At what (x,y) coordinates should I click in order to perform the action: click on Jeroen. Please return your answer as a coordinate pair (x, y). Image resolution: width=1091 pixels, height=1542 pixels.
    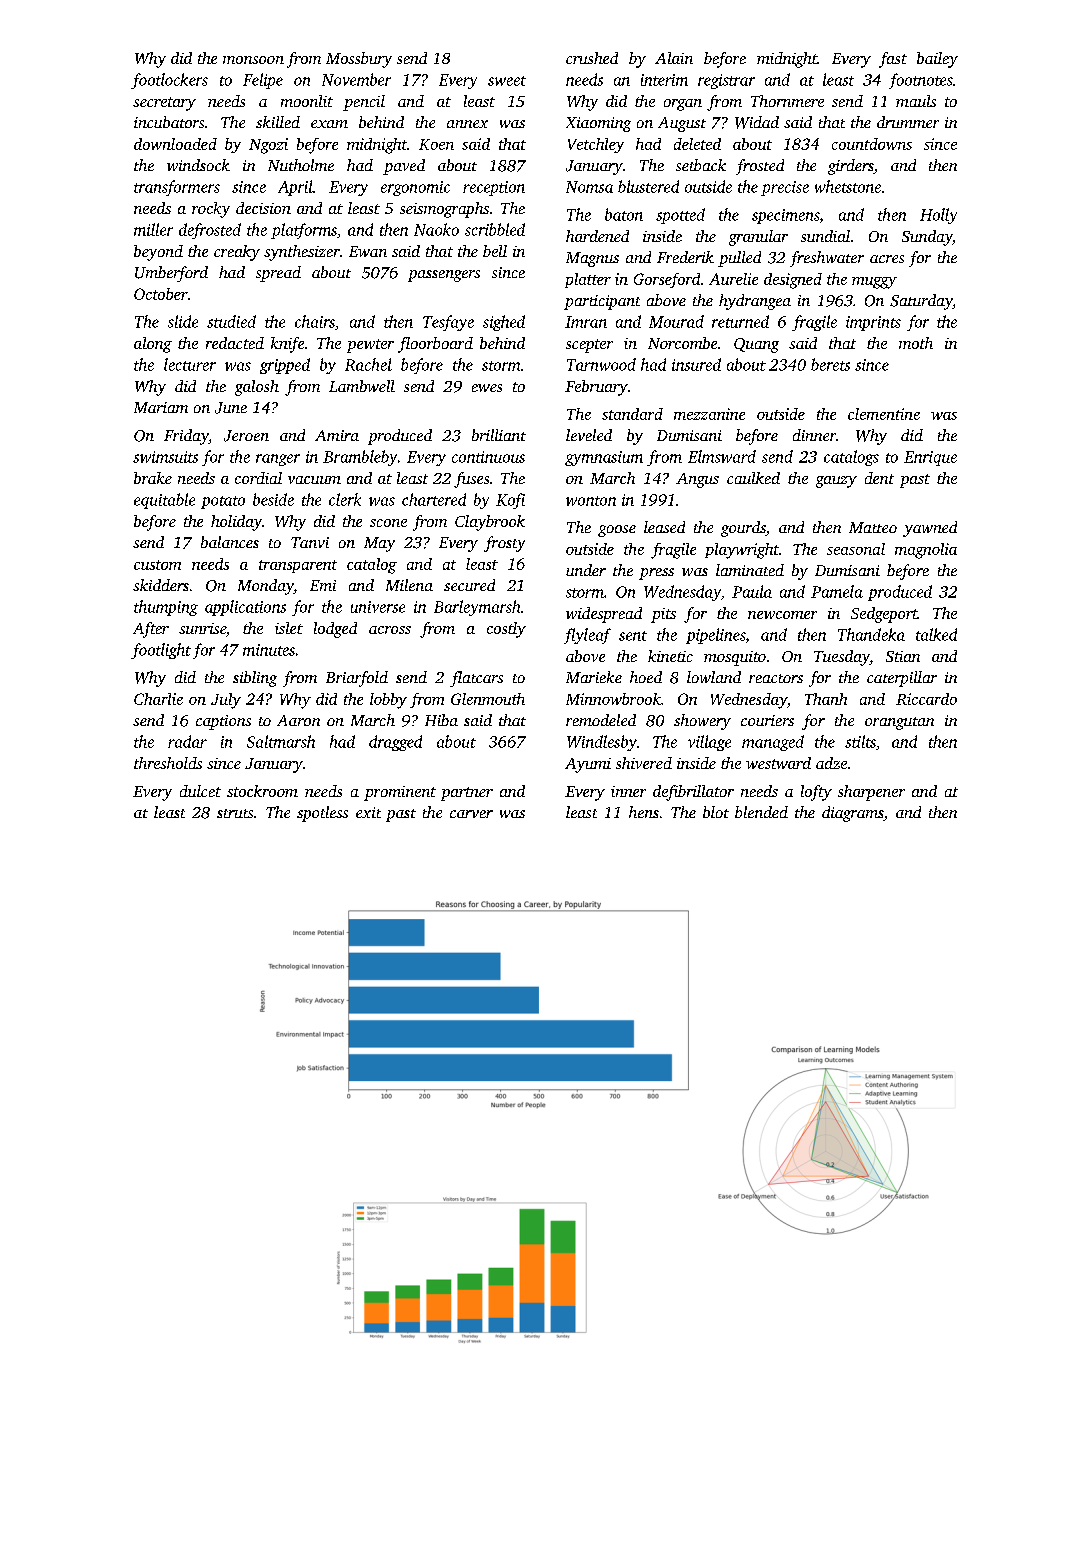
    Looking at the image, I should click on (246, 436).
